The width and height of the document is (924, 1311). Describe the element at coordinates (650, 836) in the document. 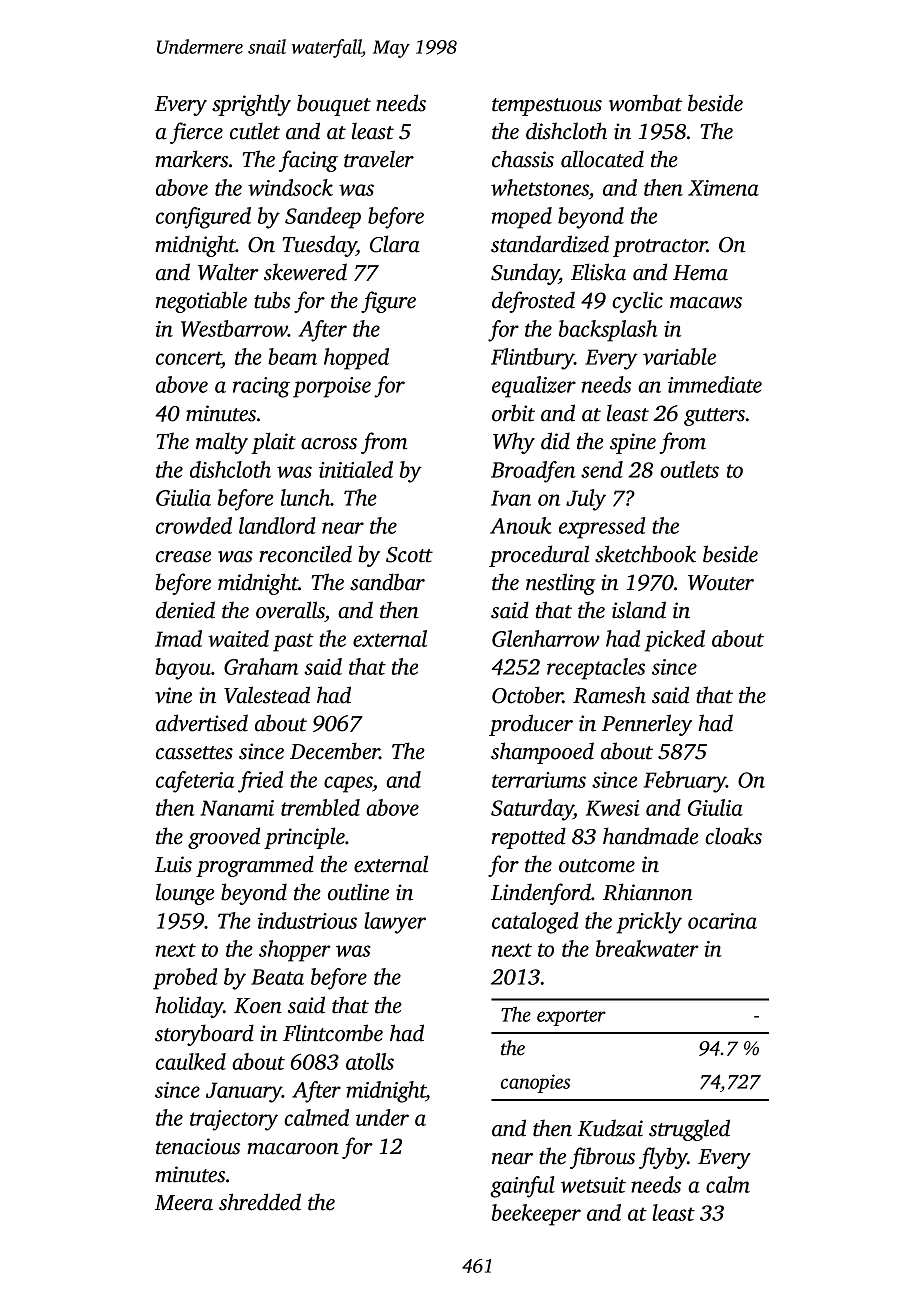

I see `handmade` at that location.
